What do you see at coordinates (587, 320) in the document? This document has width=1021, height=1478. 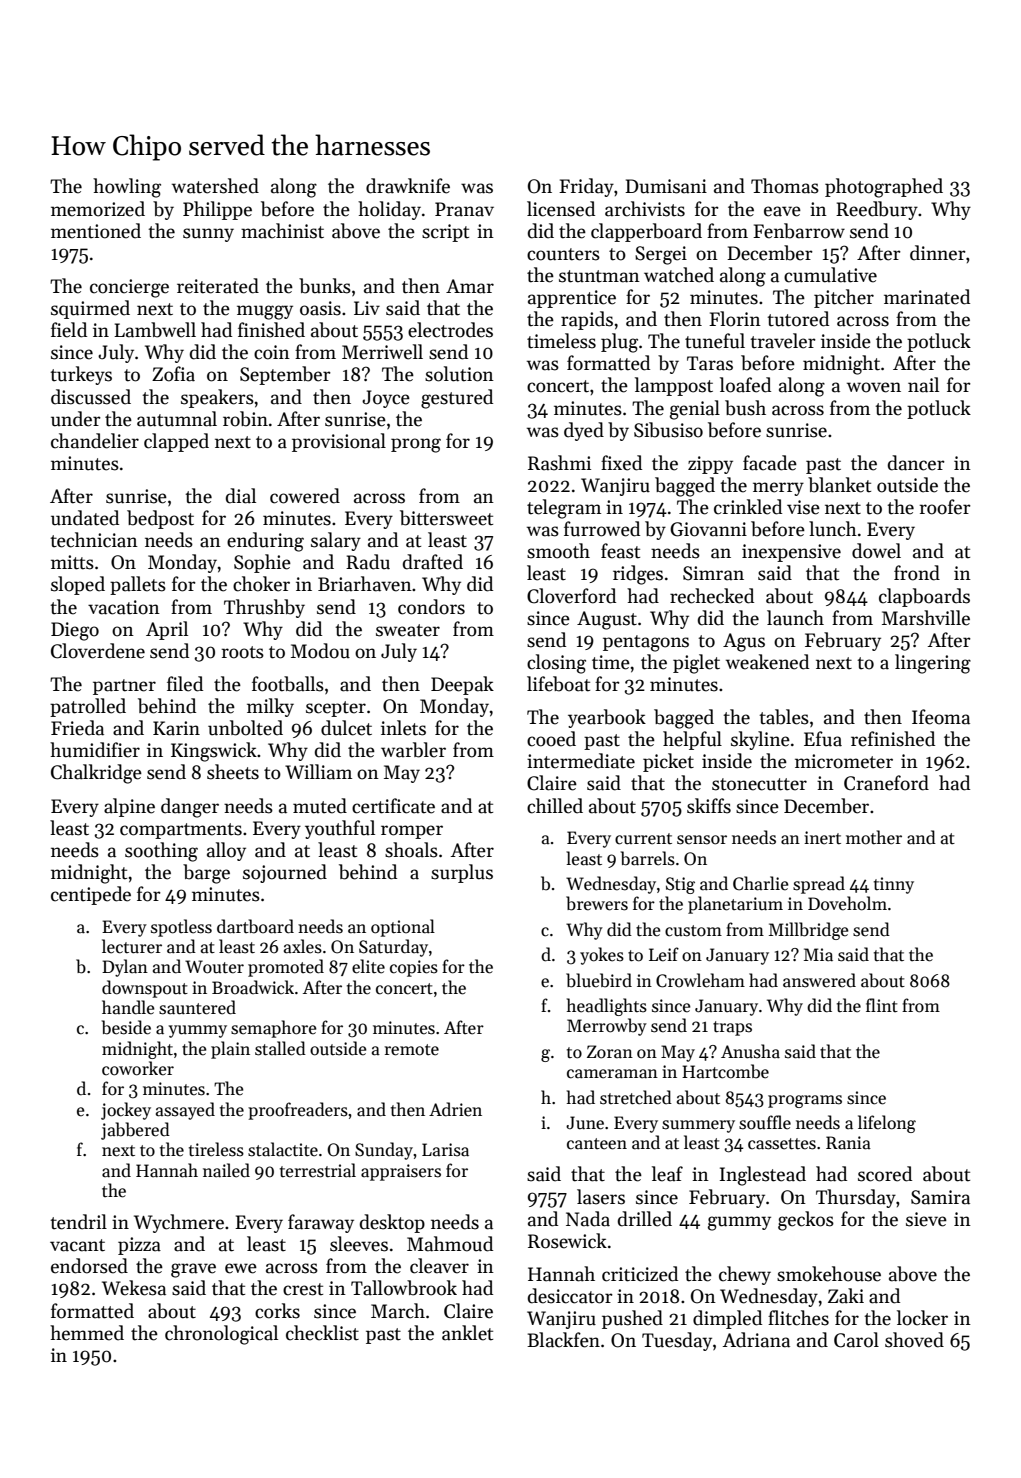 I see `rapids` at bounding box center [587, 320].
